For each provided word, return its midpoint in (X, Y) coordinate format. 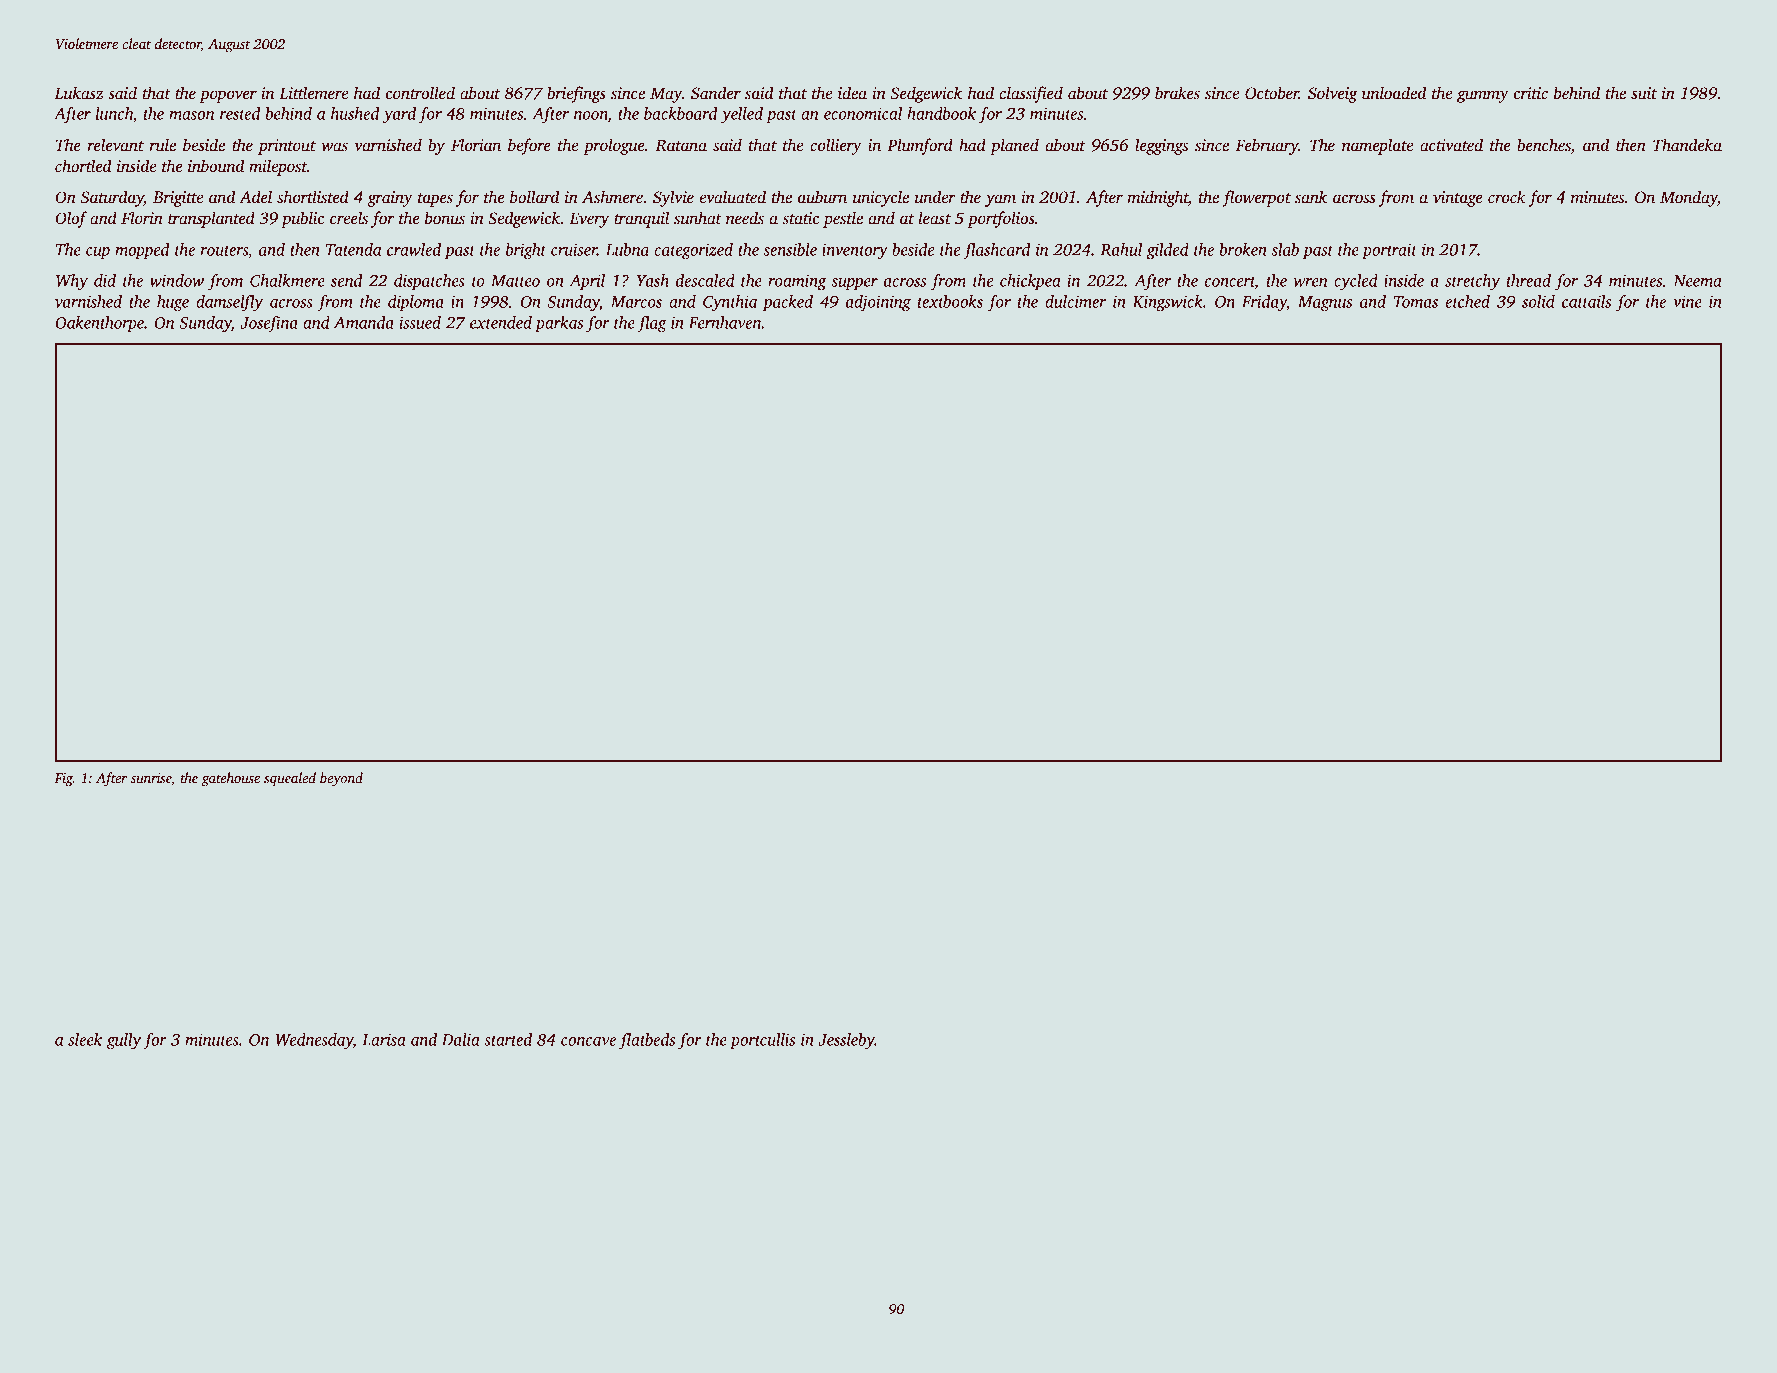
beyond (341, 779)
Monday (1689, 198)
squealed (290, 779)
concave (588, 1041)
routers (224, 250)
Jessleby (846, 1041)
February (1267, 146)
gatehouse (231, 779)
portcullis (762, 1041)
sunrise (151, 778)
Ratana (681, 145)
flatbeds (647, 1041)
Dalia (461, 1039)
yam (1000, 200)
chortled (83, 166)
